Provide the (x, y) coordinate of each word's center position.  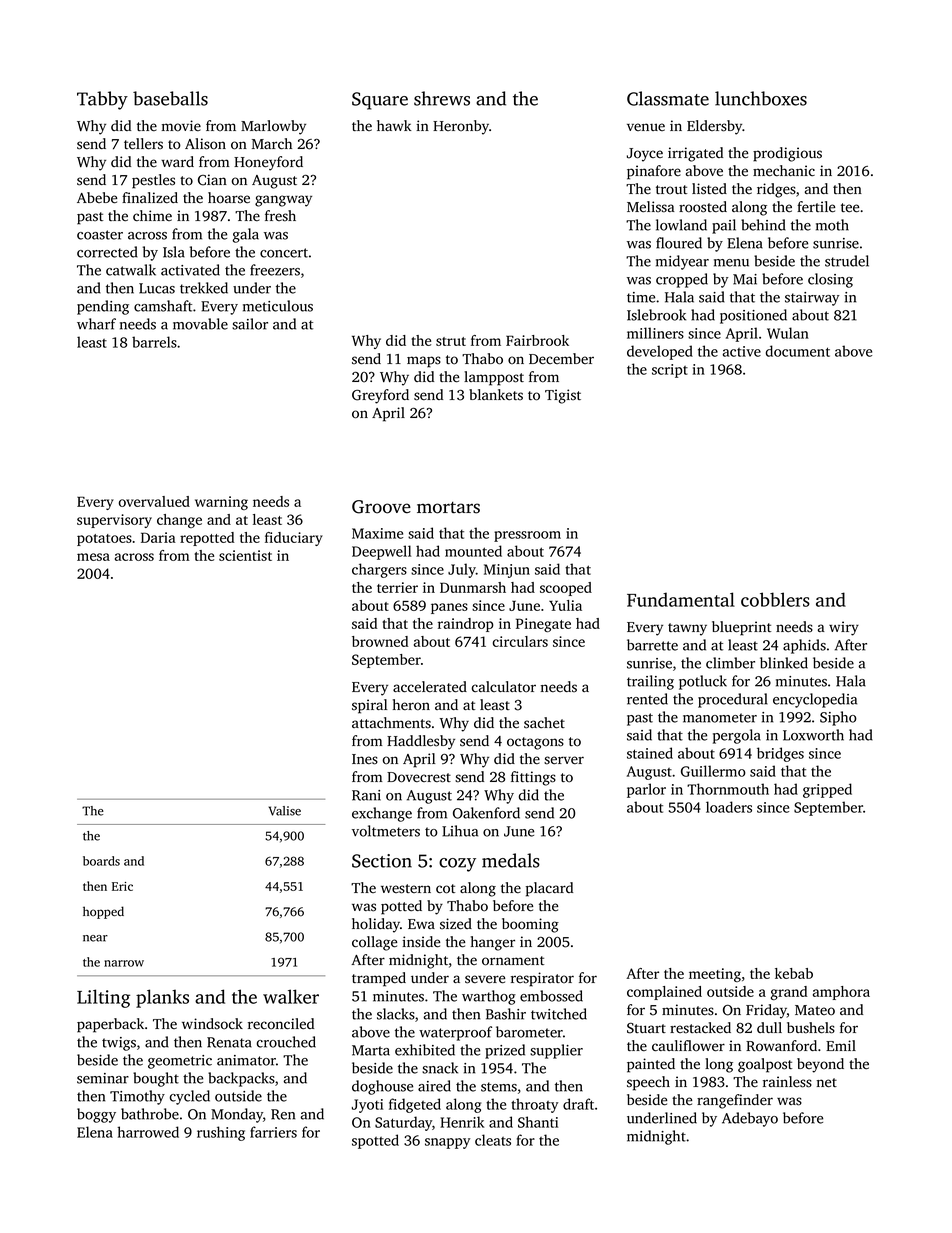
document (798, 351)
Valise (285, 811)
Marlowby (273, 127)
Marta (371, 1050)
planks (162, 998)
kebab (794, 973)
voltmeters (386, 831)
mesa (93, 557)
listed (709, 189)
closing (830, 280)
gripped (827, 790)
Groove (381, 507)
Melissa (651, 207)
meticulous (278, 306)
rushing (221, 1133)
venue (646, 127)
